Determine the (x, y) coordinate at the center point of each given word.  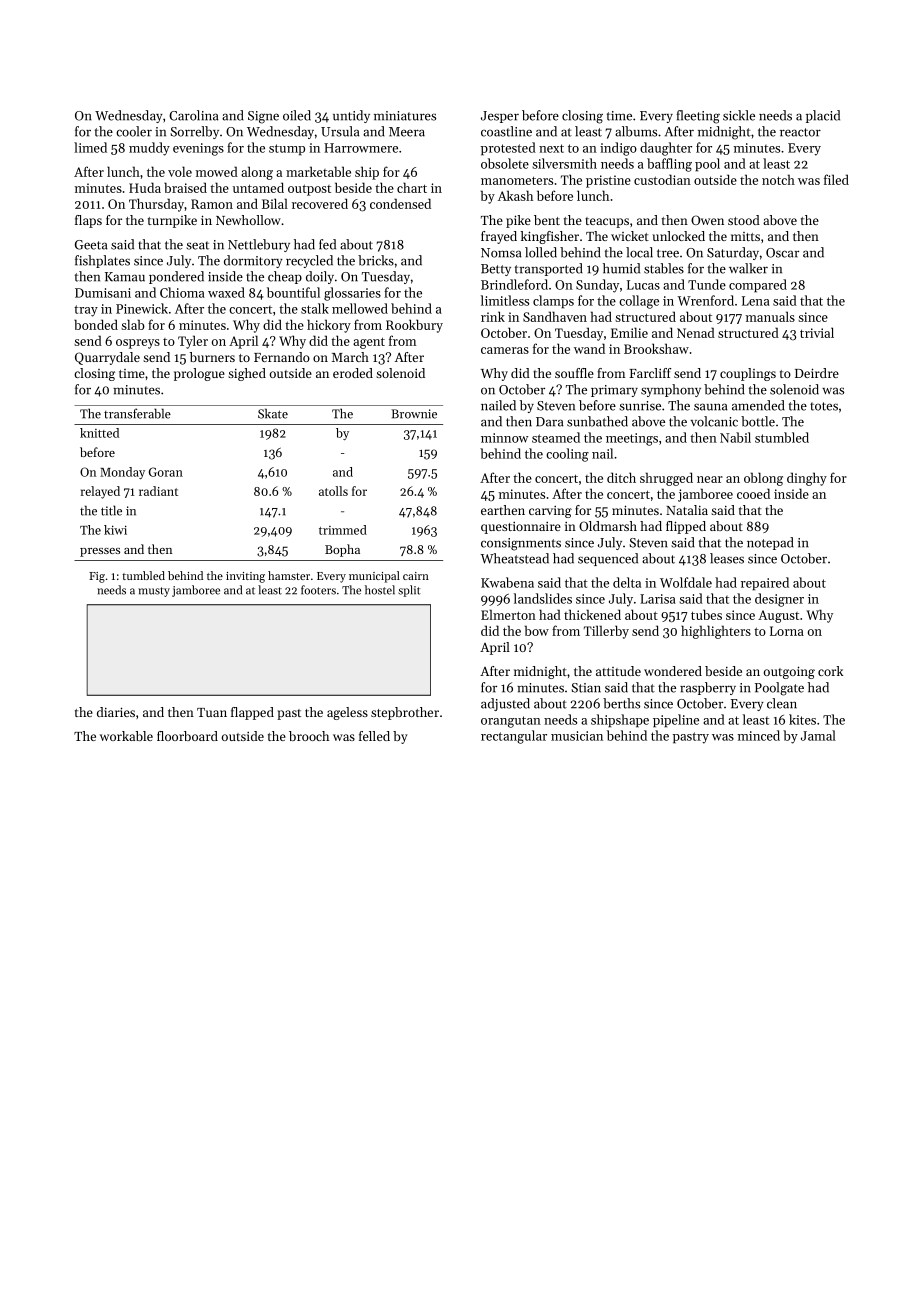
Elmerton (508, 614)
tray (86, 311)
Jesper (500, 117)
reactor (800, 132)
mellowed (360, 308)
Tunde (707, 284)
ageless (347, 713)
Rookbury (414, 326)
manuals (770, 316)
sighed (247, 374)
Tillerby (606, 632)
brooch (309, 736)
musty (154, 592)
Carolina (194, 115)
